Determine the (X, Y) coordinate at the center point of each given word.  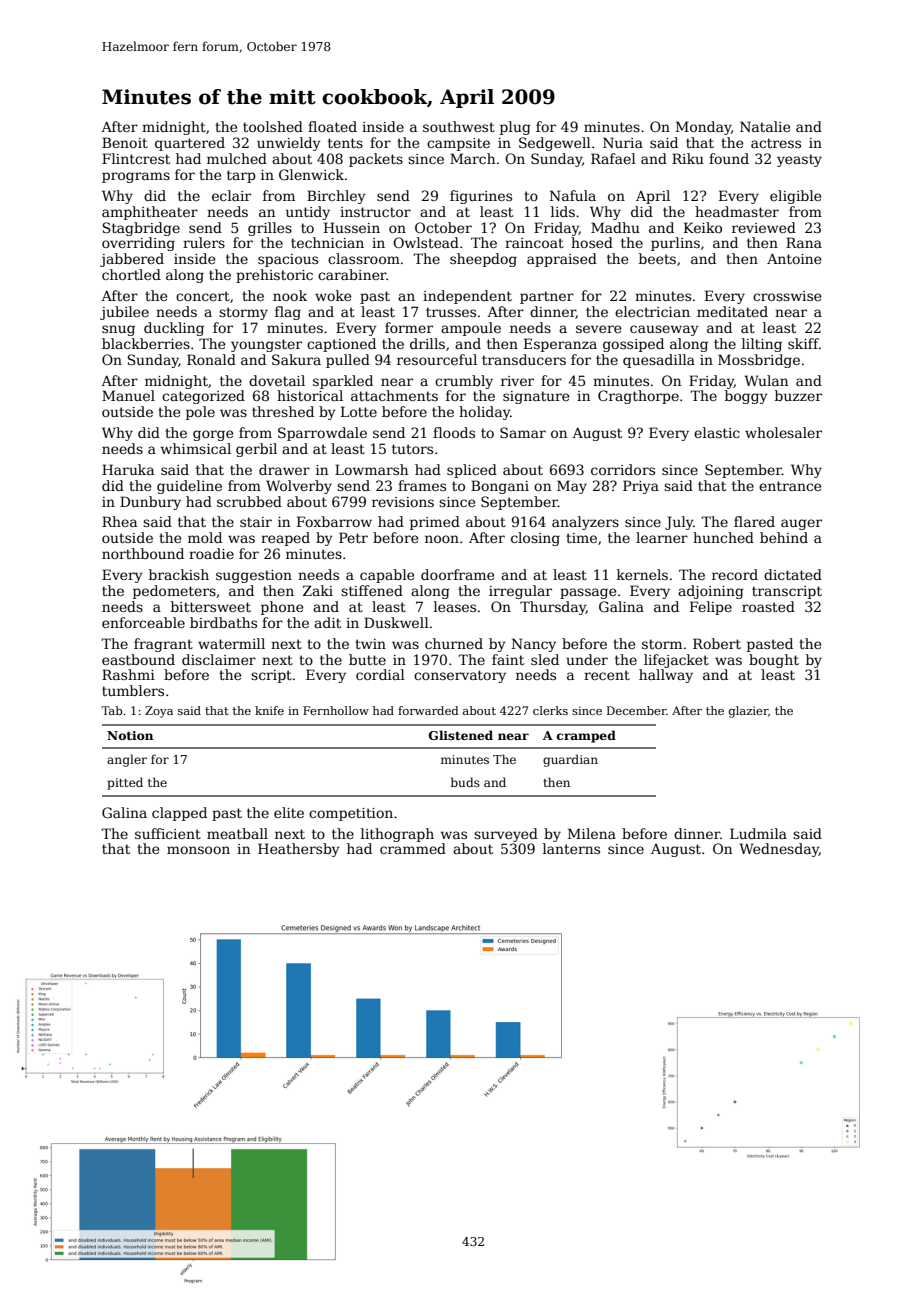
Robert (717, 643)
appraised (562, 260)
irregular (520, 592)
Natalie (765, 126)
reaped (285, 539)
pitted (125, 783)
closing (535, 539)
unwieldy (289, 144)
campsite (458, 144)
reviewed (764, 227)
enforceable (143, 622)
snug (118, 330)
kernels (642, 574)
